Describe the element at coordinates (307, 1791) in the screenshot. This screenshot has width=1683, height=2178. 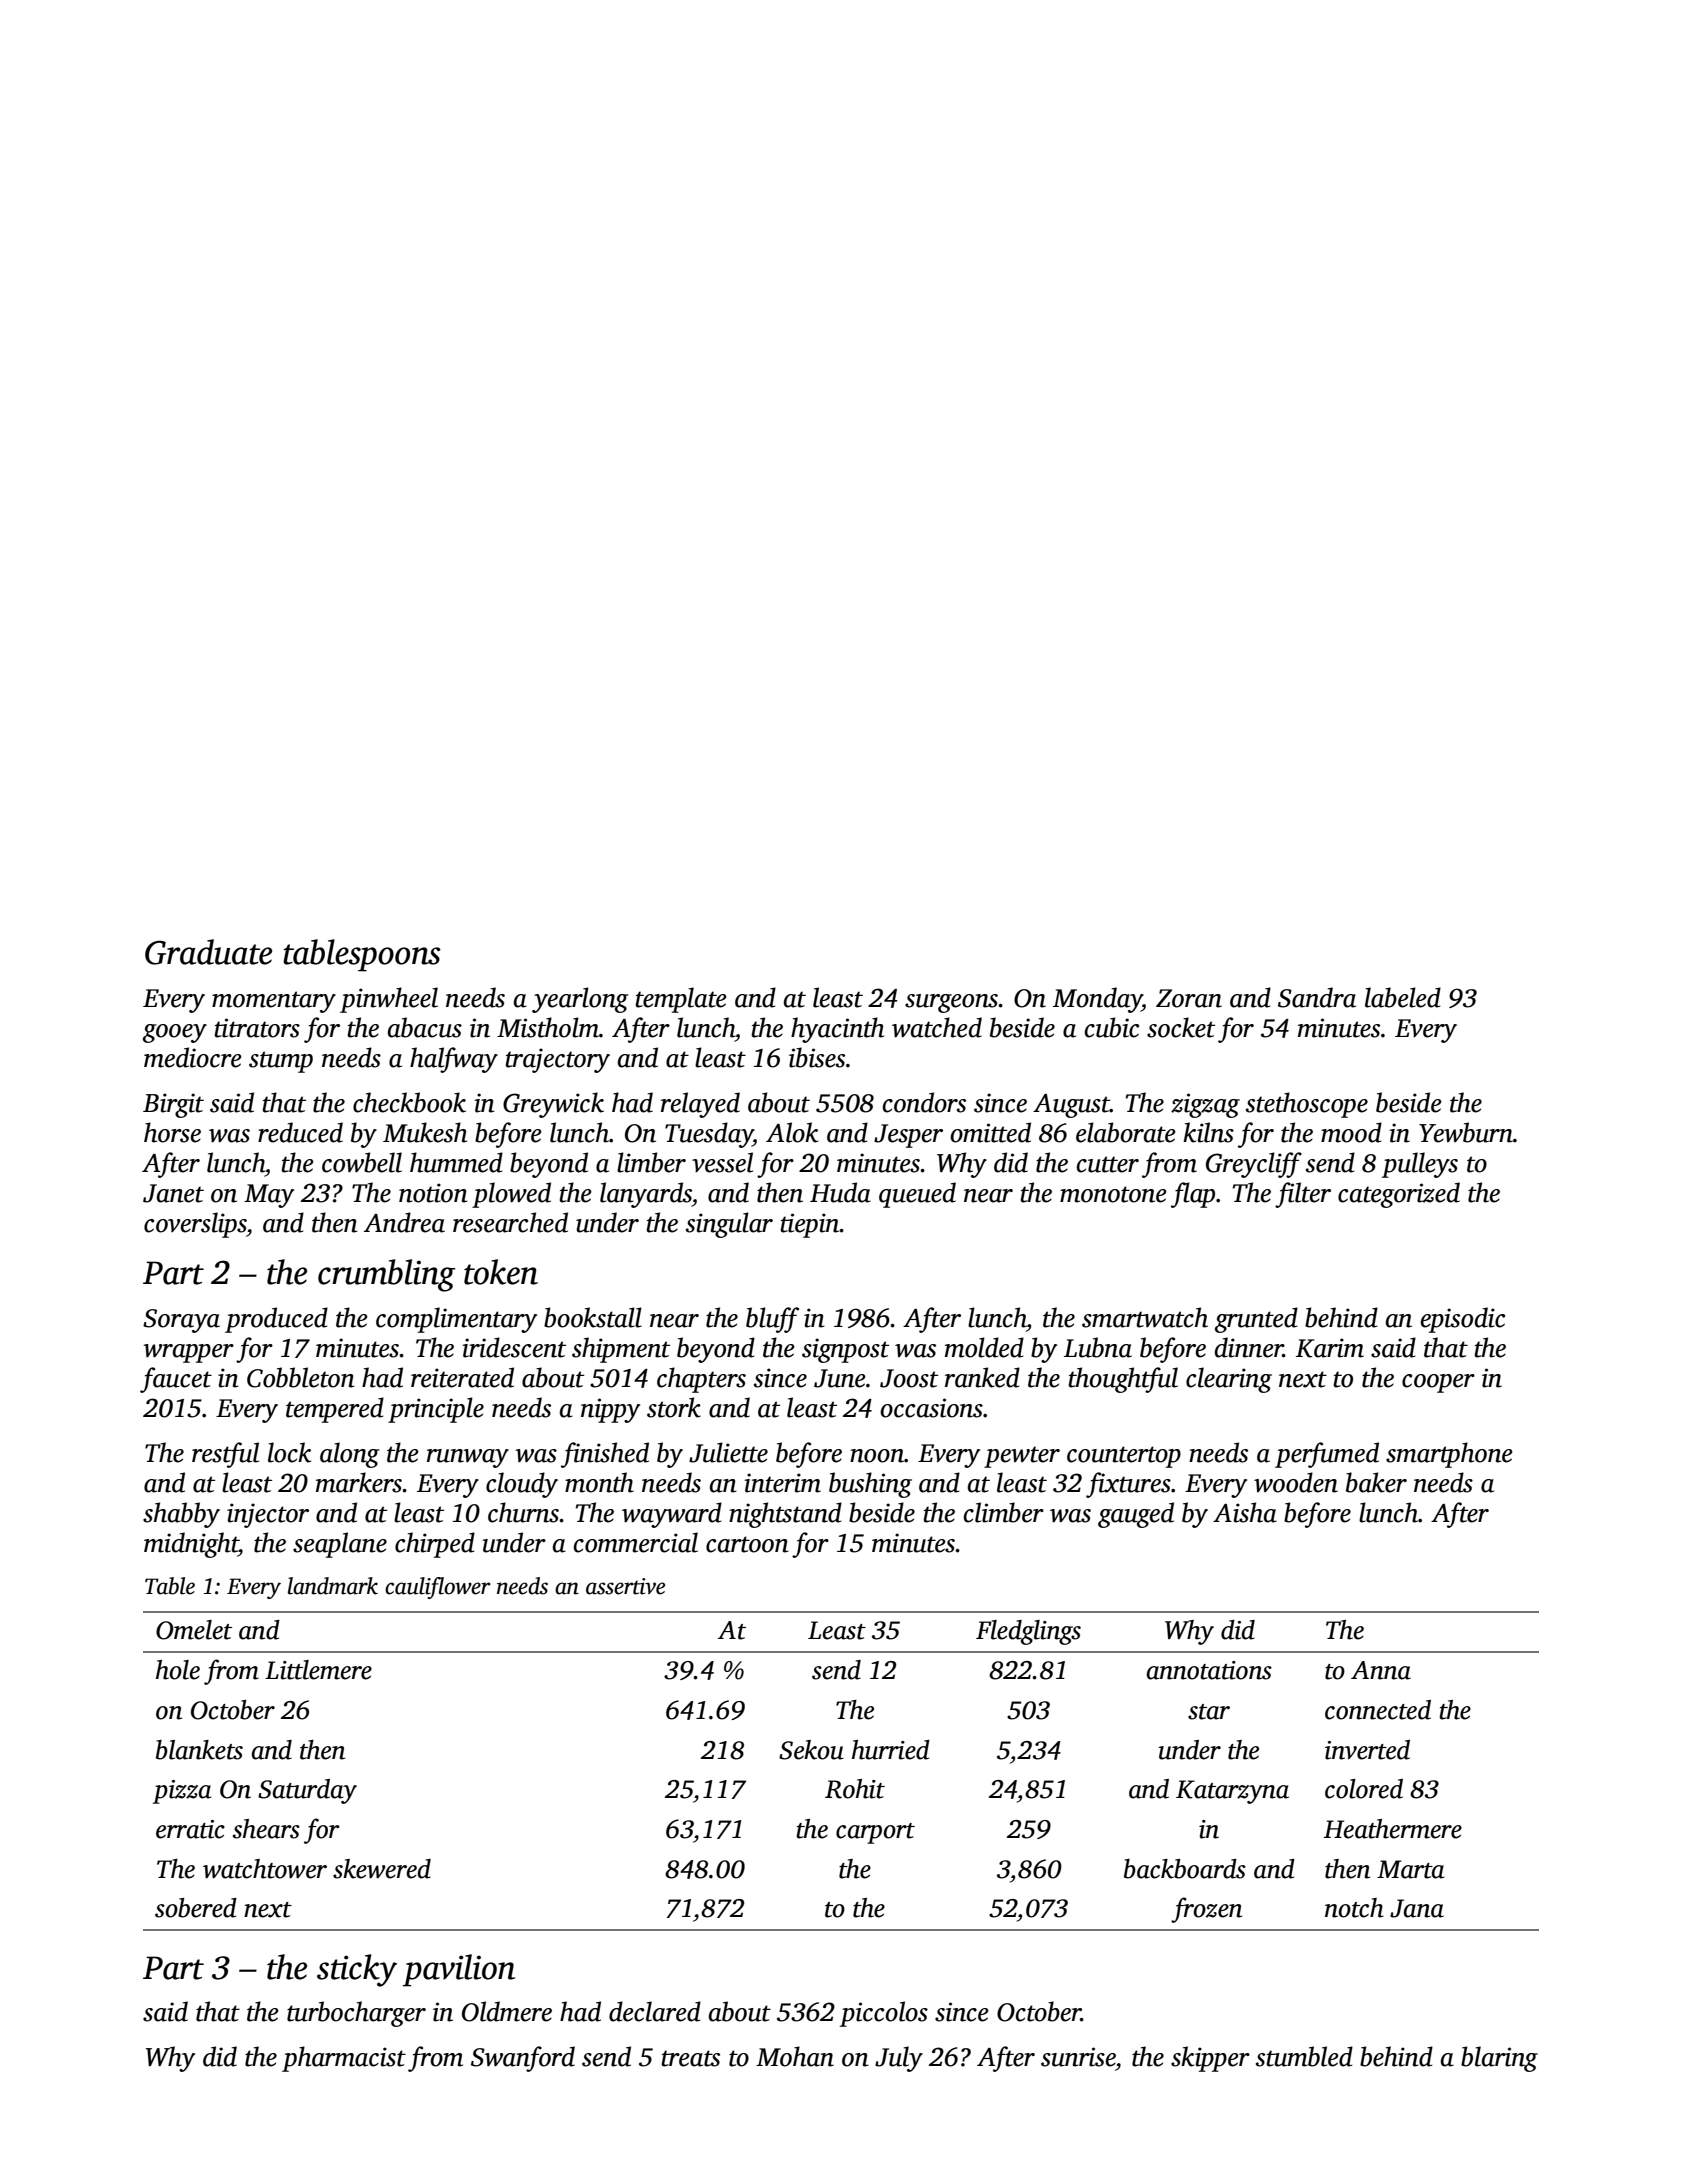
I see `Saturday` at that location.
